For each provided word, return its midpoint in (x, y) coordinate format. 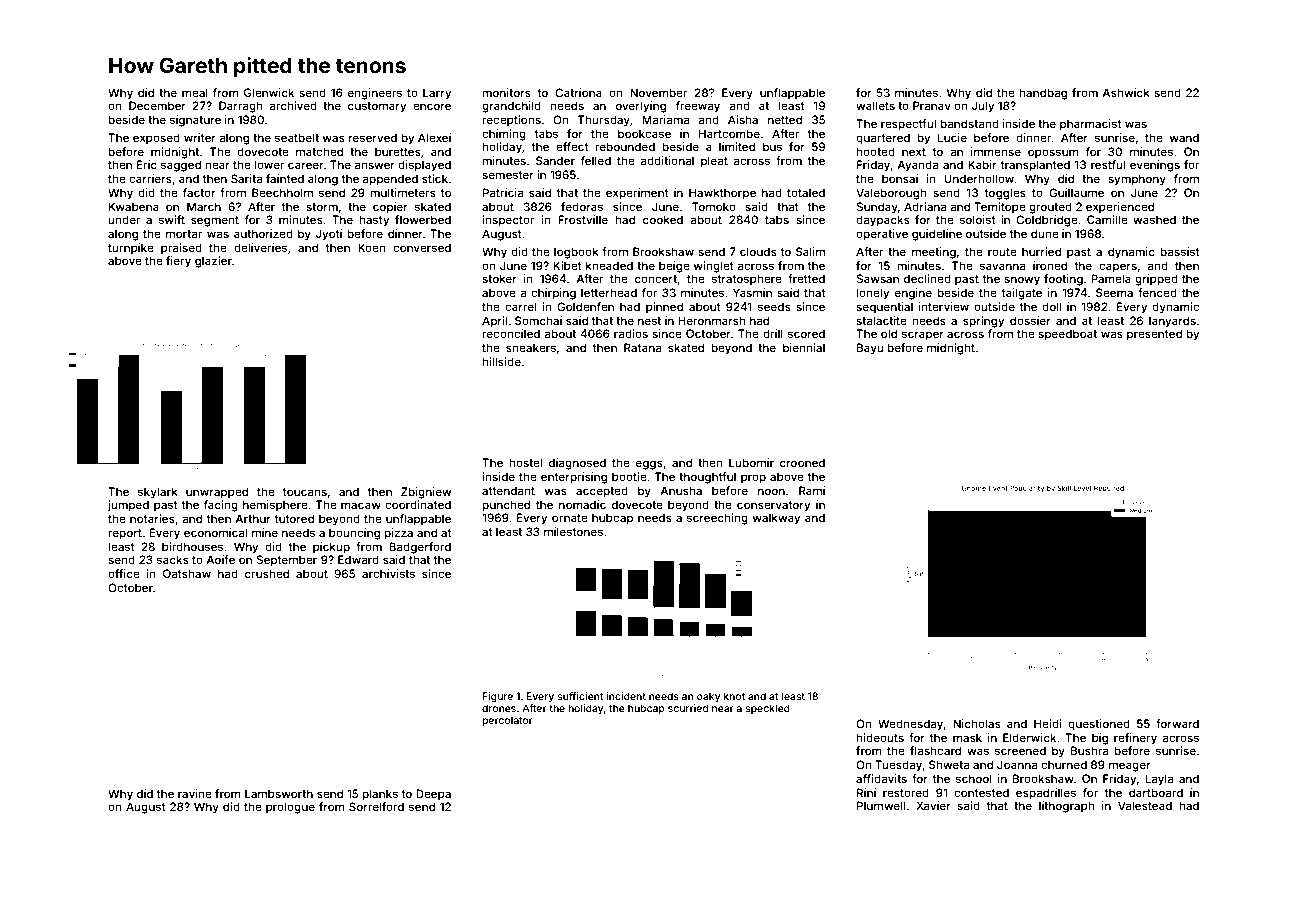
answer (375, 165)
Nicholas (977, 723)
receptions (511, 121)
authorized (263, 233)
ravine (195, 793)
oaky (708, 697)
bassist (1180, 251)
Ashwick (1126, 92)
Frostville (583, 219)
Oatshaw (187, 573)
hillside (501, 361)
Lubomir (751, 462)
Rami (812, 490)
